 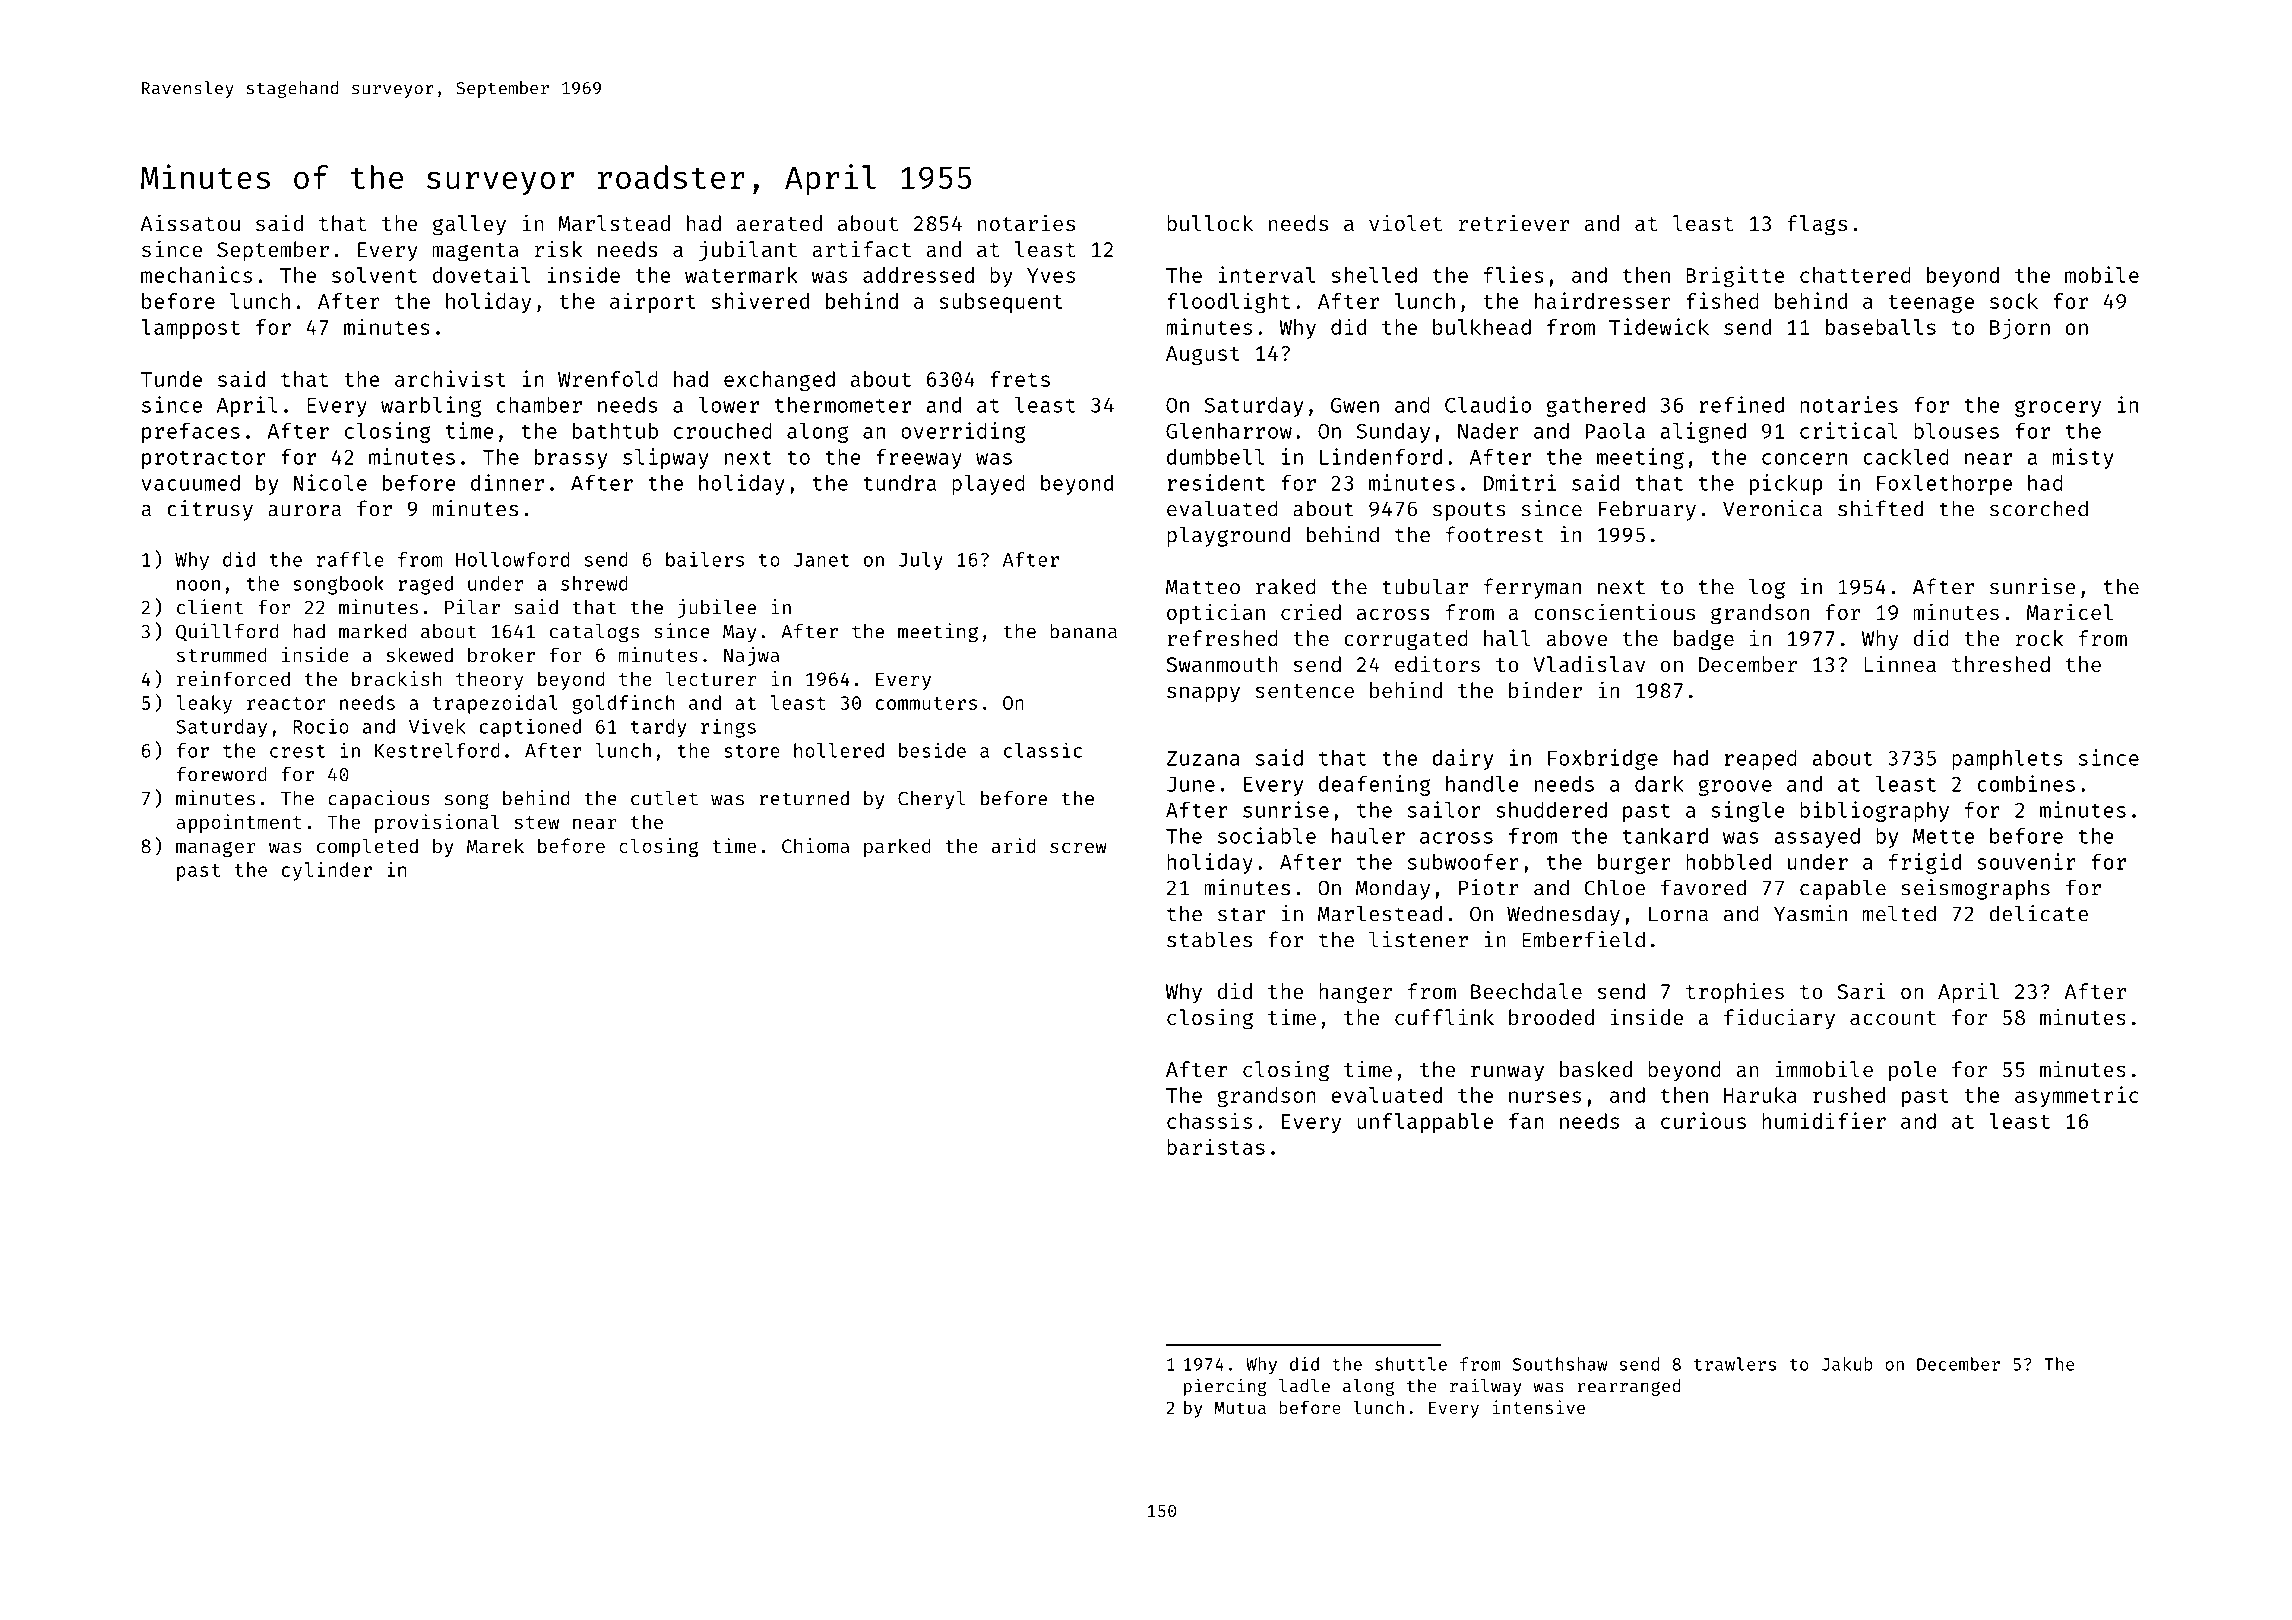 I want to click on hanger, so click(x=1355, y=993).
